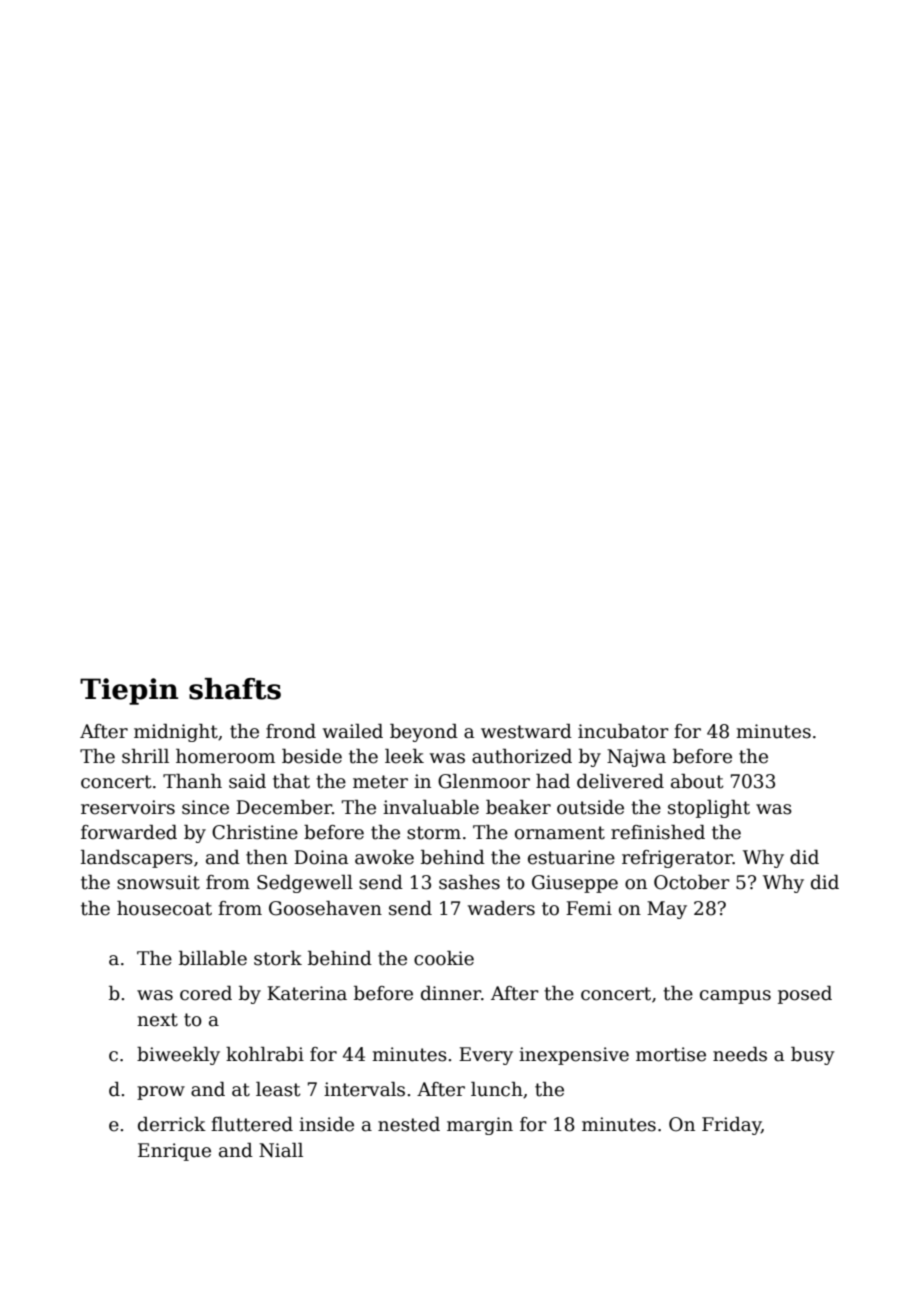 The image size is (924, 1314). I want to click on next, so click(157, 1020).
